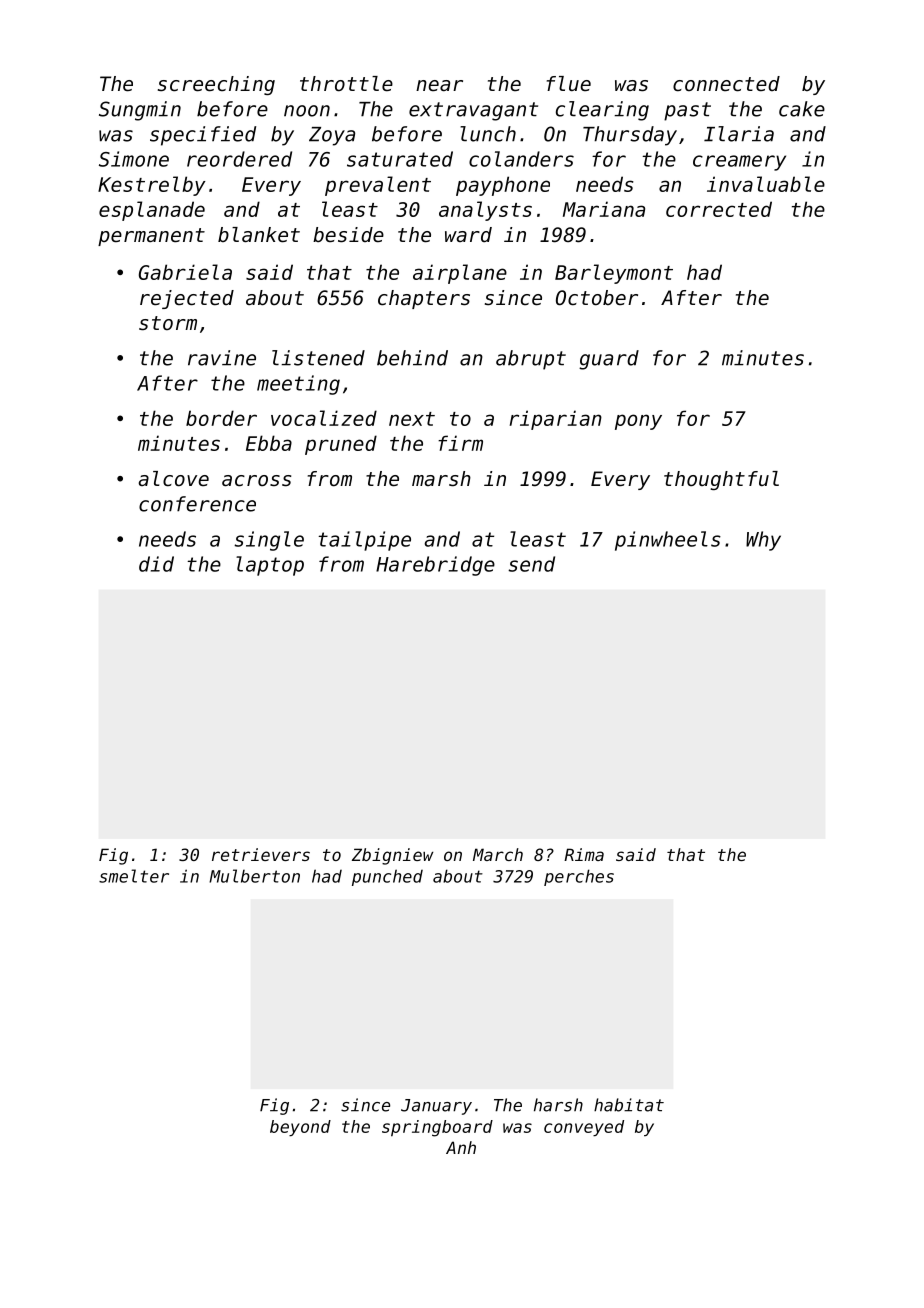 This screenshot has width=924, height=1308. I want to click on habitat, so click(629, 1105).
